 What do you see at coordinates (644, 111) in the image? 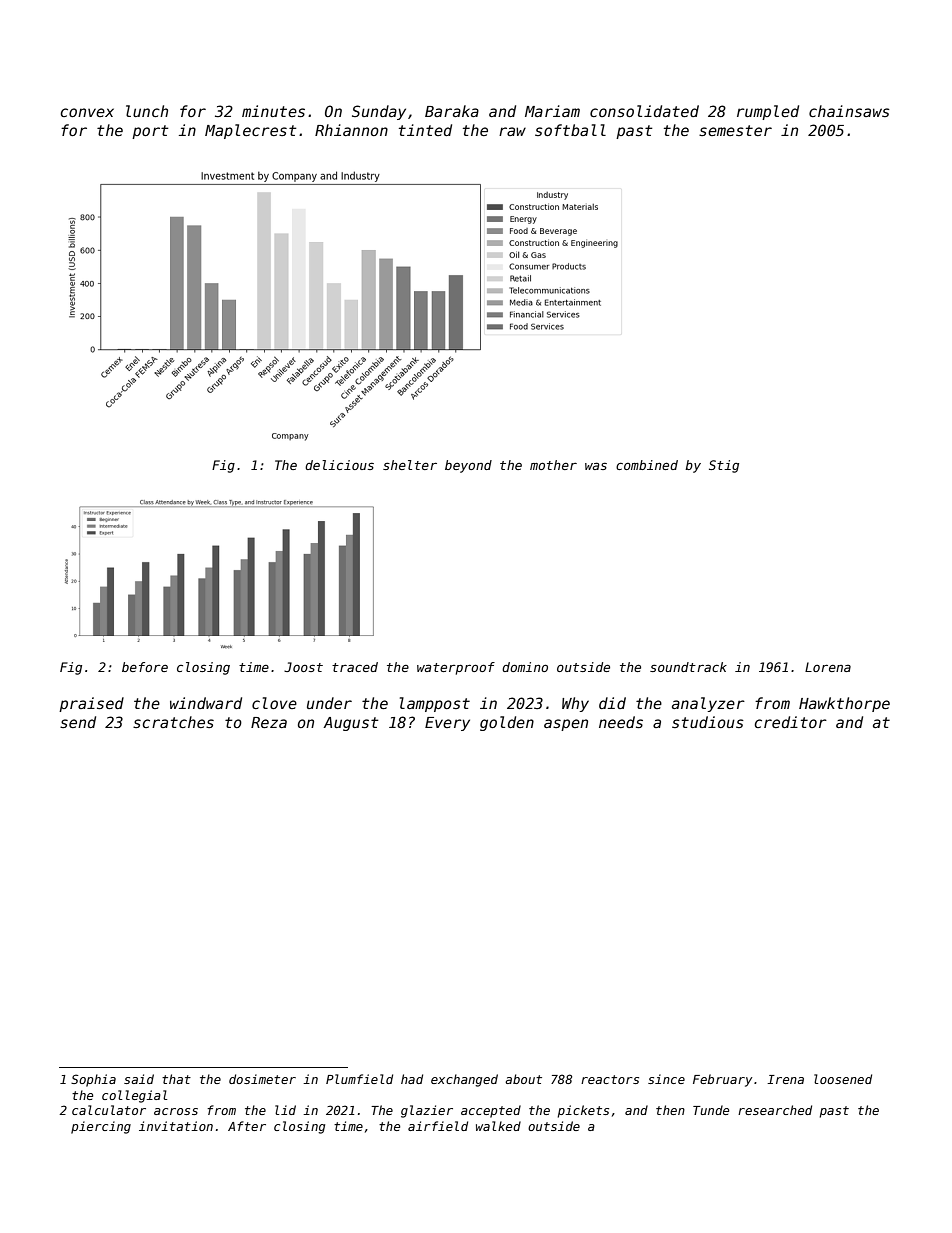
I see `consolidated` at bounding box center [644, 111].
